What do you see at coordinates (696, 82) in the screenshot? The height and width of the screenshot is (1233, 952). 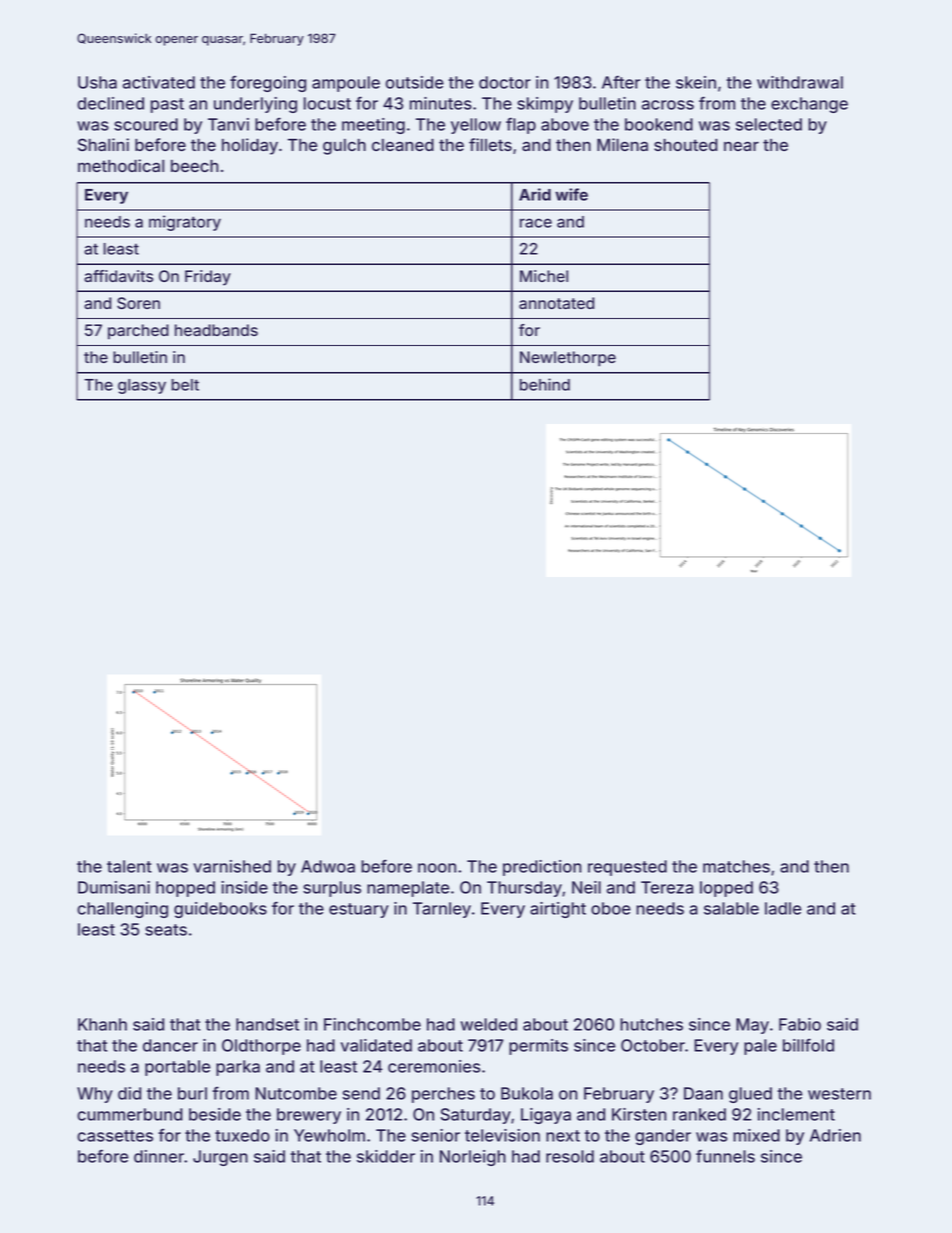 I see `skein` at bounding box center [696, 82].
